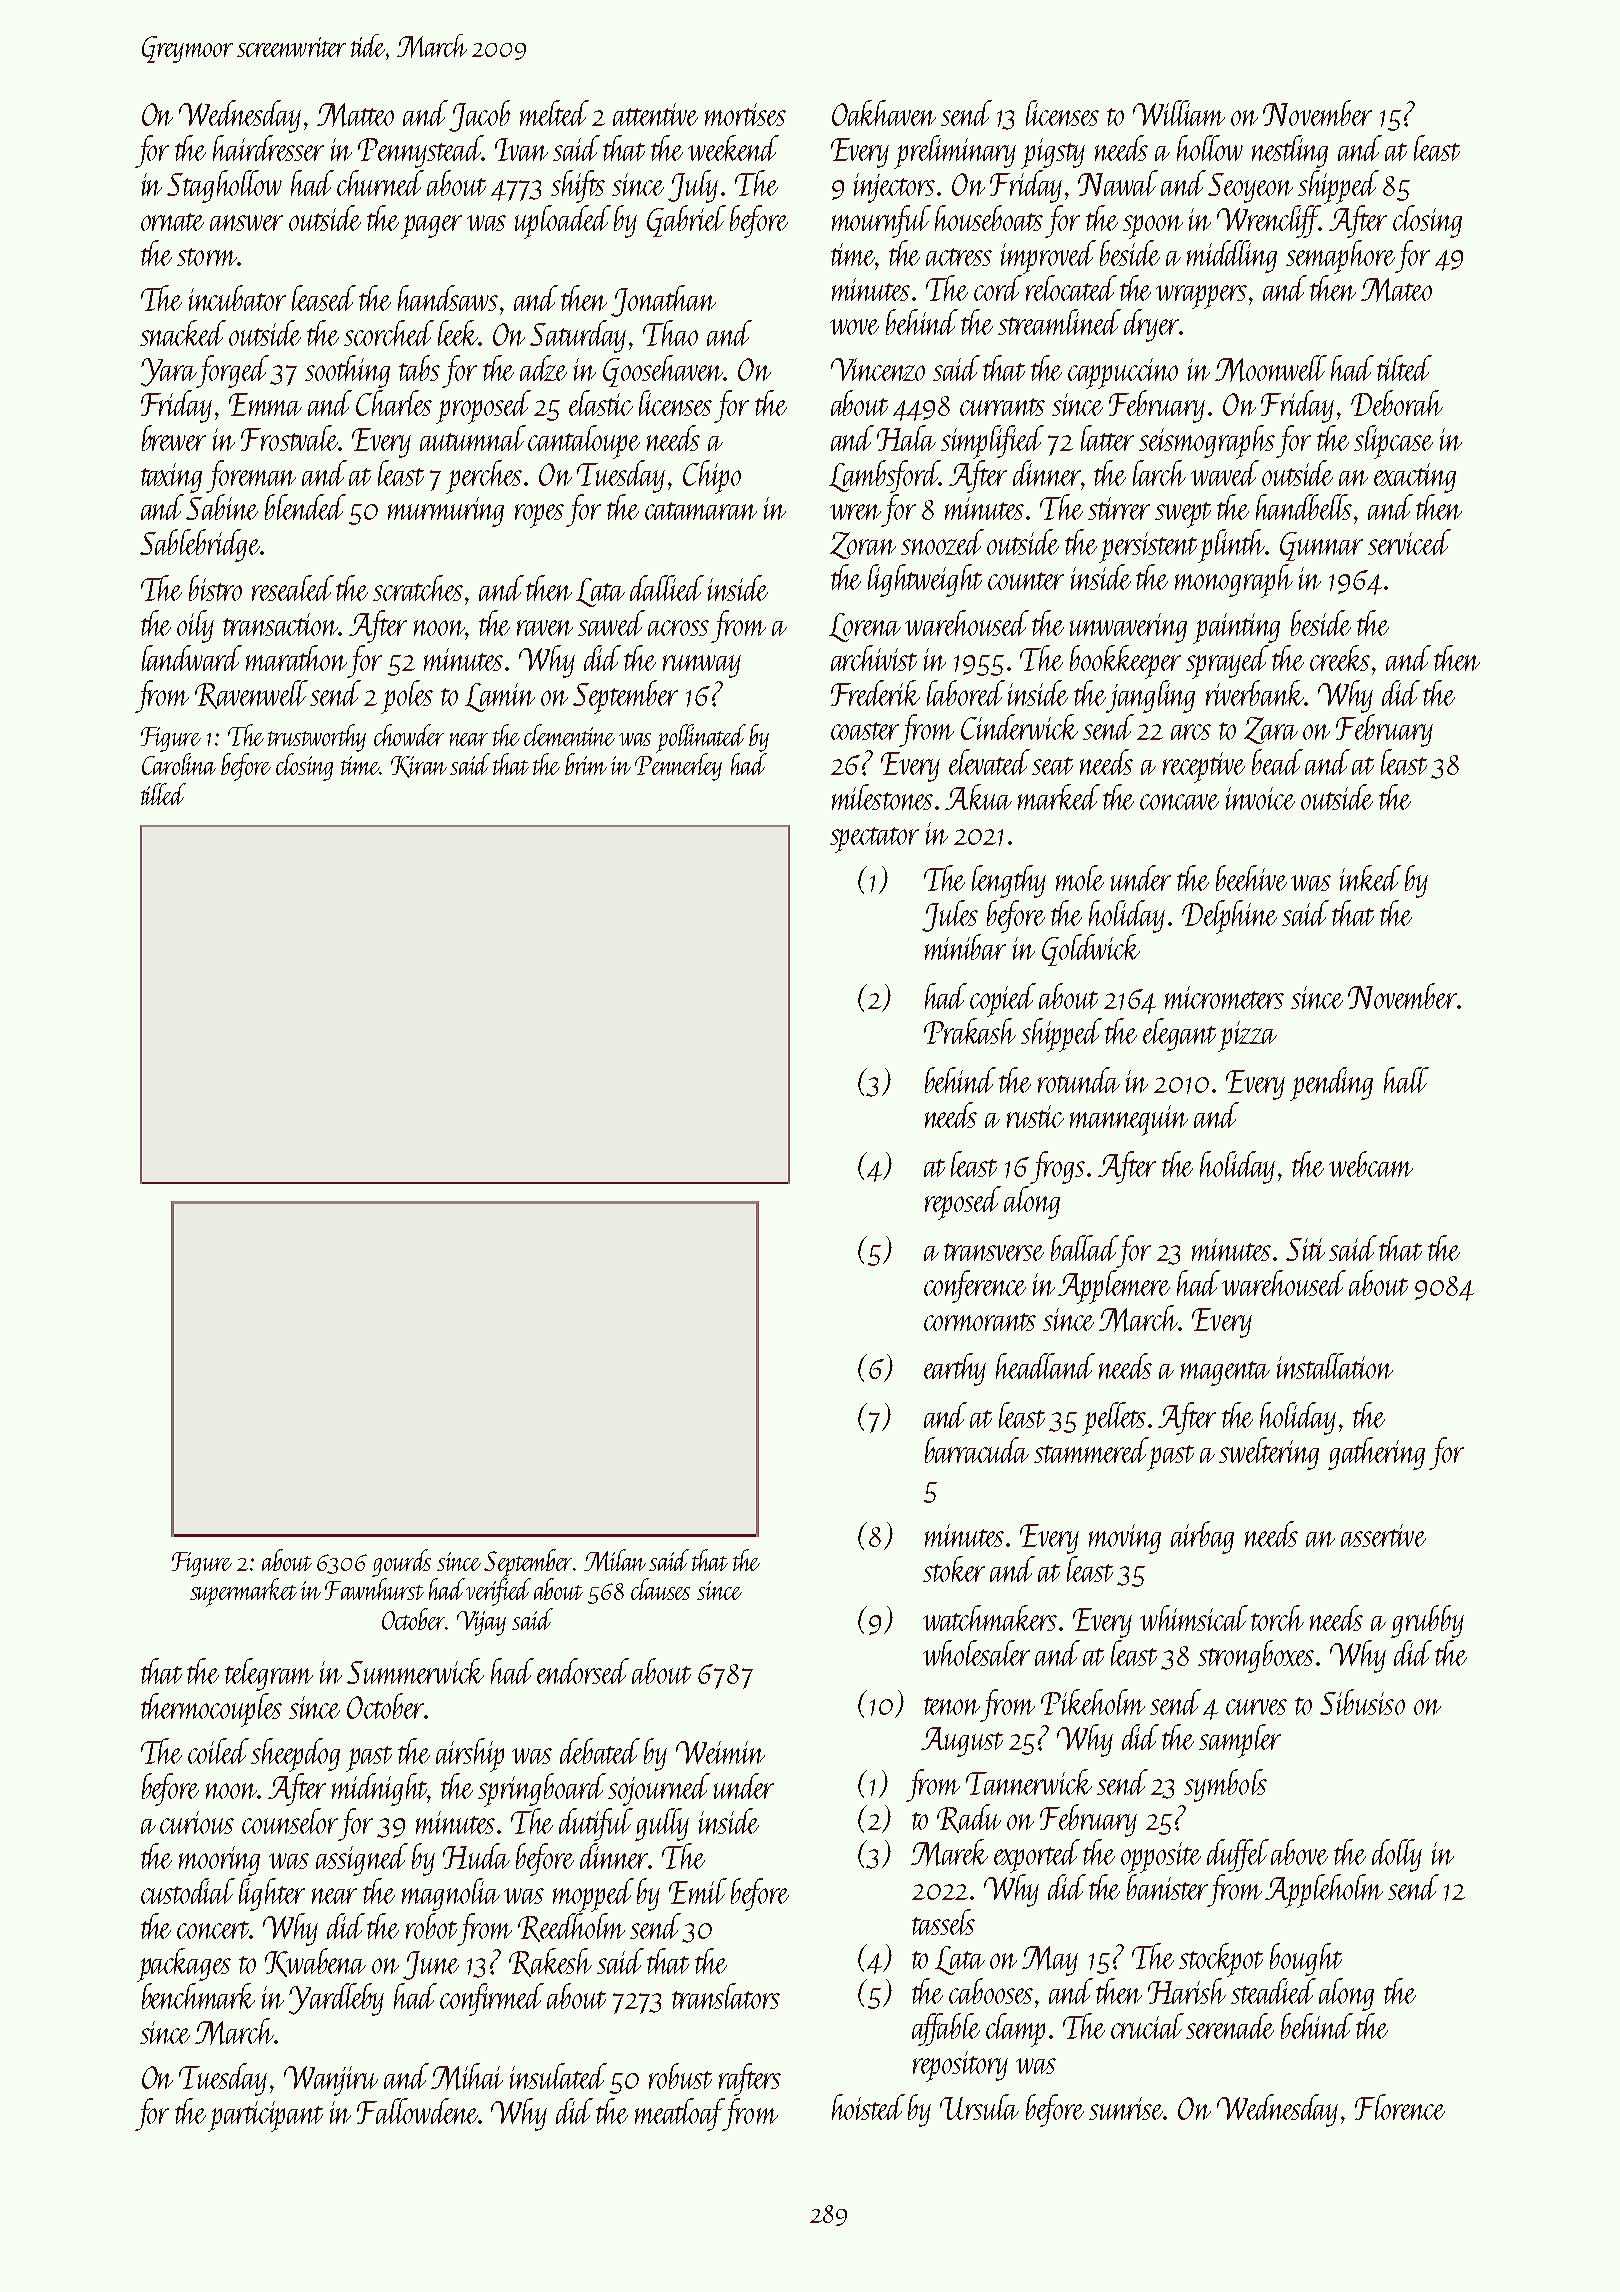  I want to click on packages, so click(184, 1965).
